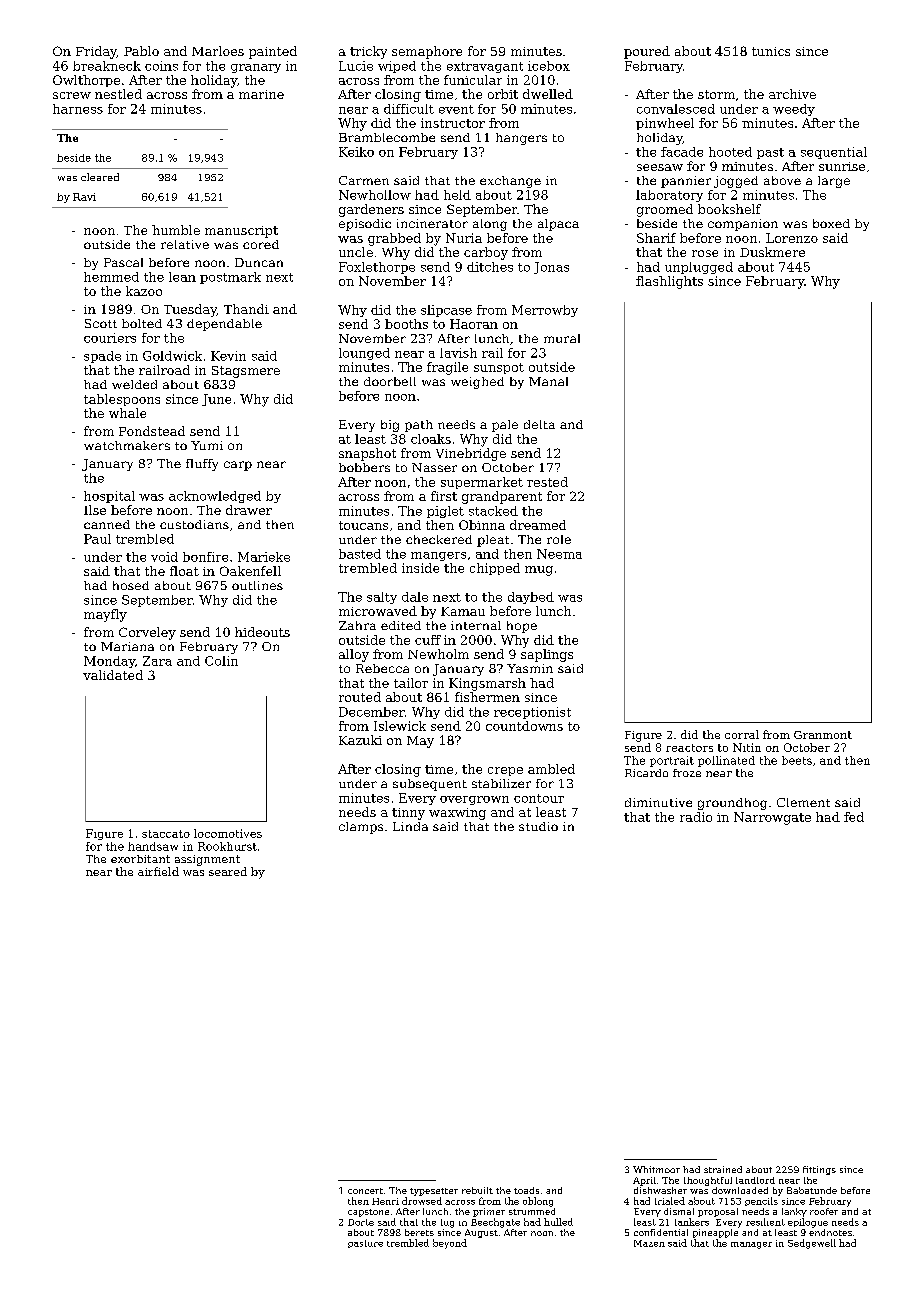 Image resolution: width=924 pixels, height=1308 pixels. I want to click on reactors, so click(689, 748).
